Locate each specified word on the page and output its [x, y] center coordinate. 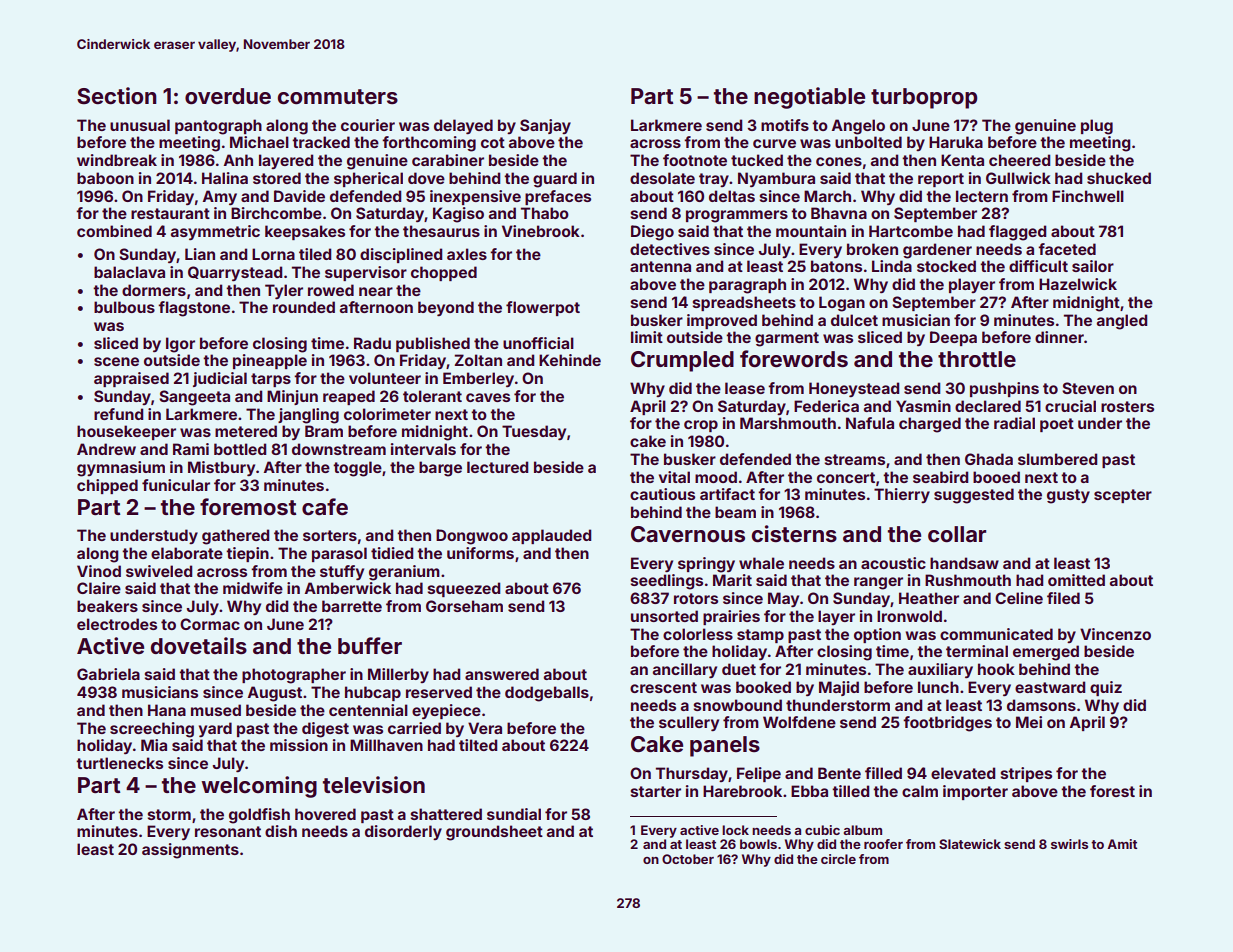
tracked [321, 142]
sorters [330, 535]
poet [1057, 425]
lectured [497, 467]
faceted [1067, 249]
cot [493, 142]
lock [735, 830]
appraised [131, 379]
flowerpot [543, 308]
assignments [190, 851]
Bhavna [839, 213]
